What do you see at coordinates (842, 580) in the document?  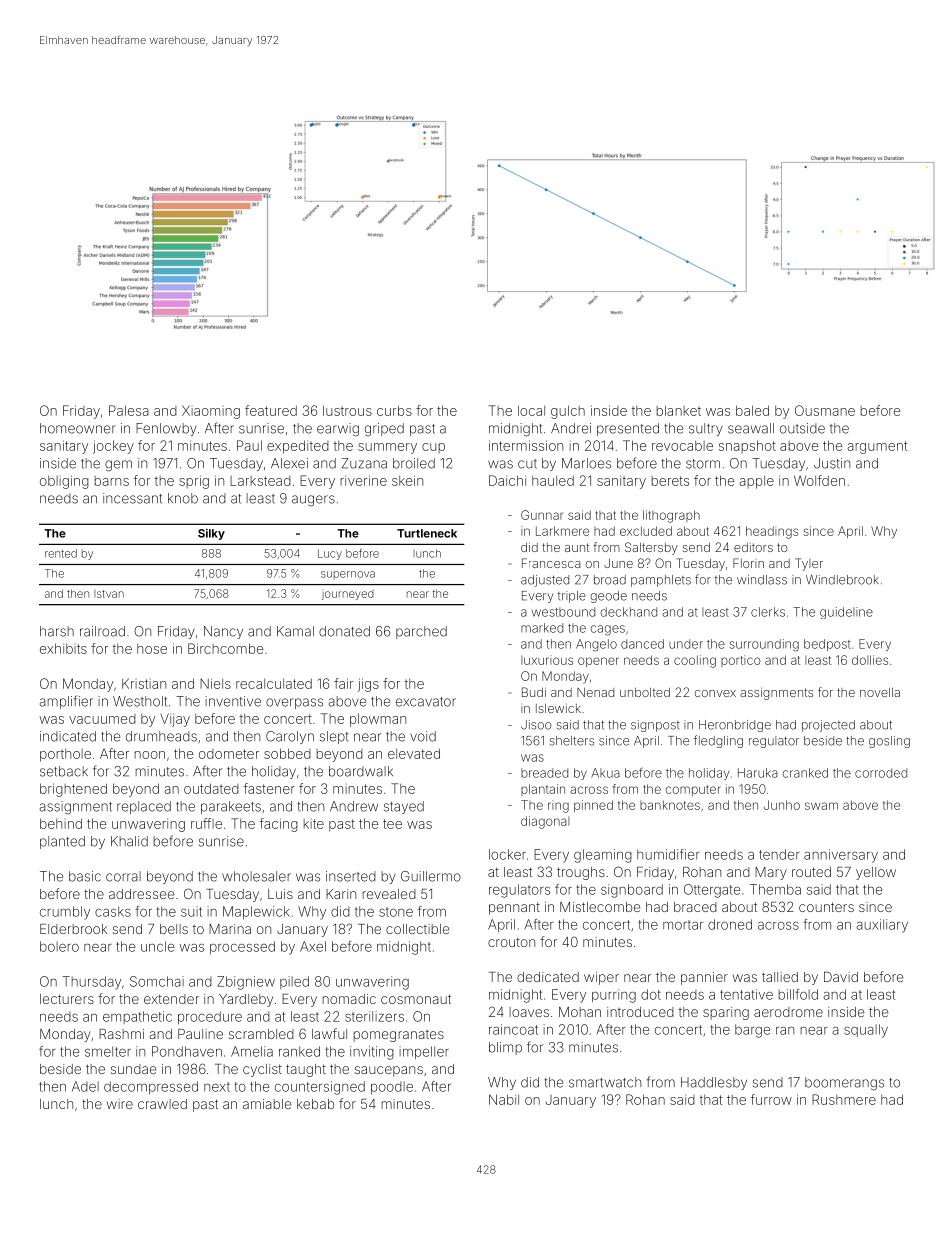 I see `Windlebrook` at bounding box center [842, 580].
